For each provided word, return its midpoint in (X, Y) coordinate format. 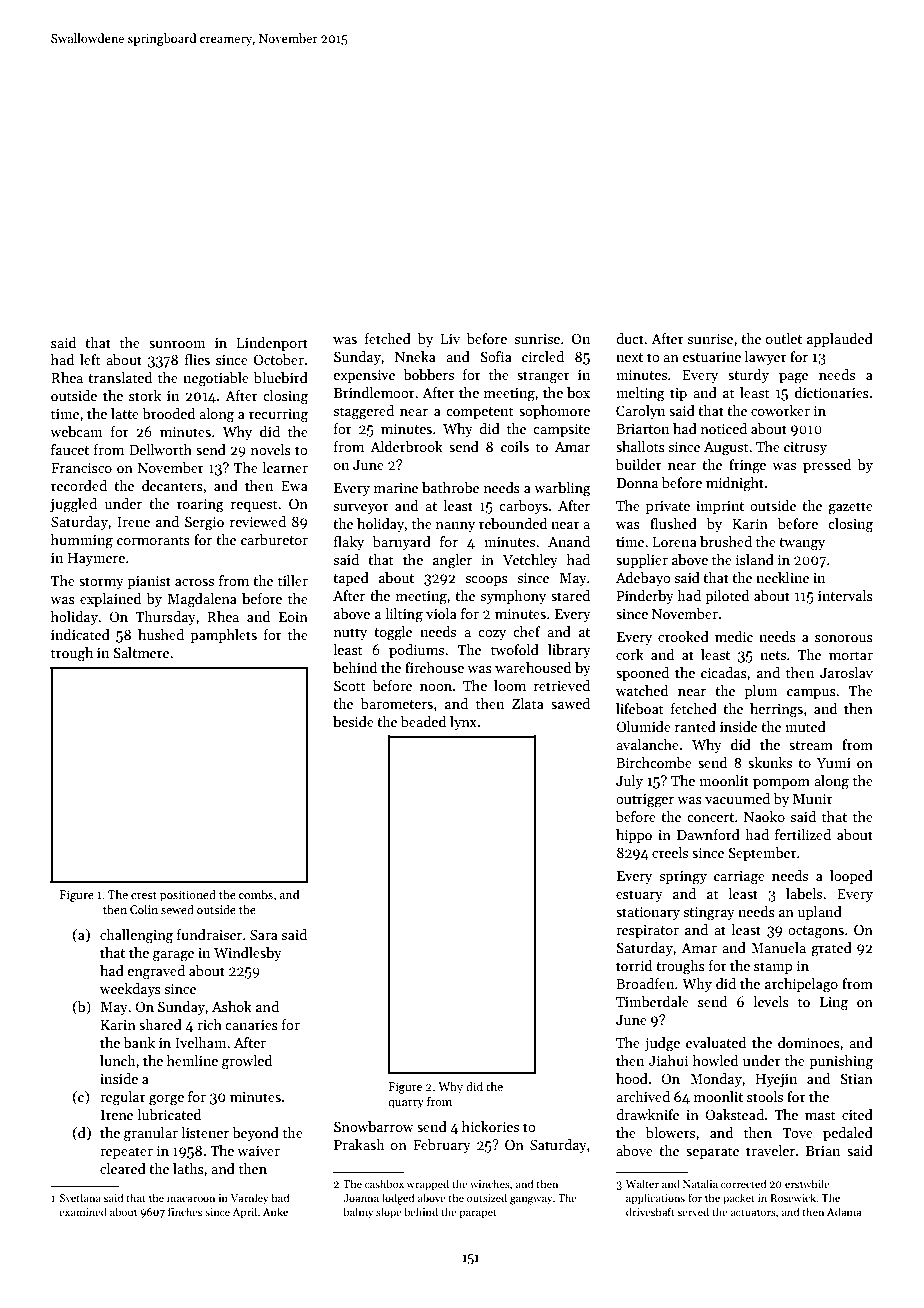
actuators (753, 1212)
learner (285, 467)
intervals (845, 595)
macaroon (191, 1199)
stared (570, 595)
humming (82, 541)
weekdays (130, 990)
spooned (642, 674)
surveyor (361, 509)
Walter (642, 1183)
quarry (406, 1104)
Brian (823, 1151)
